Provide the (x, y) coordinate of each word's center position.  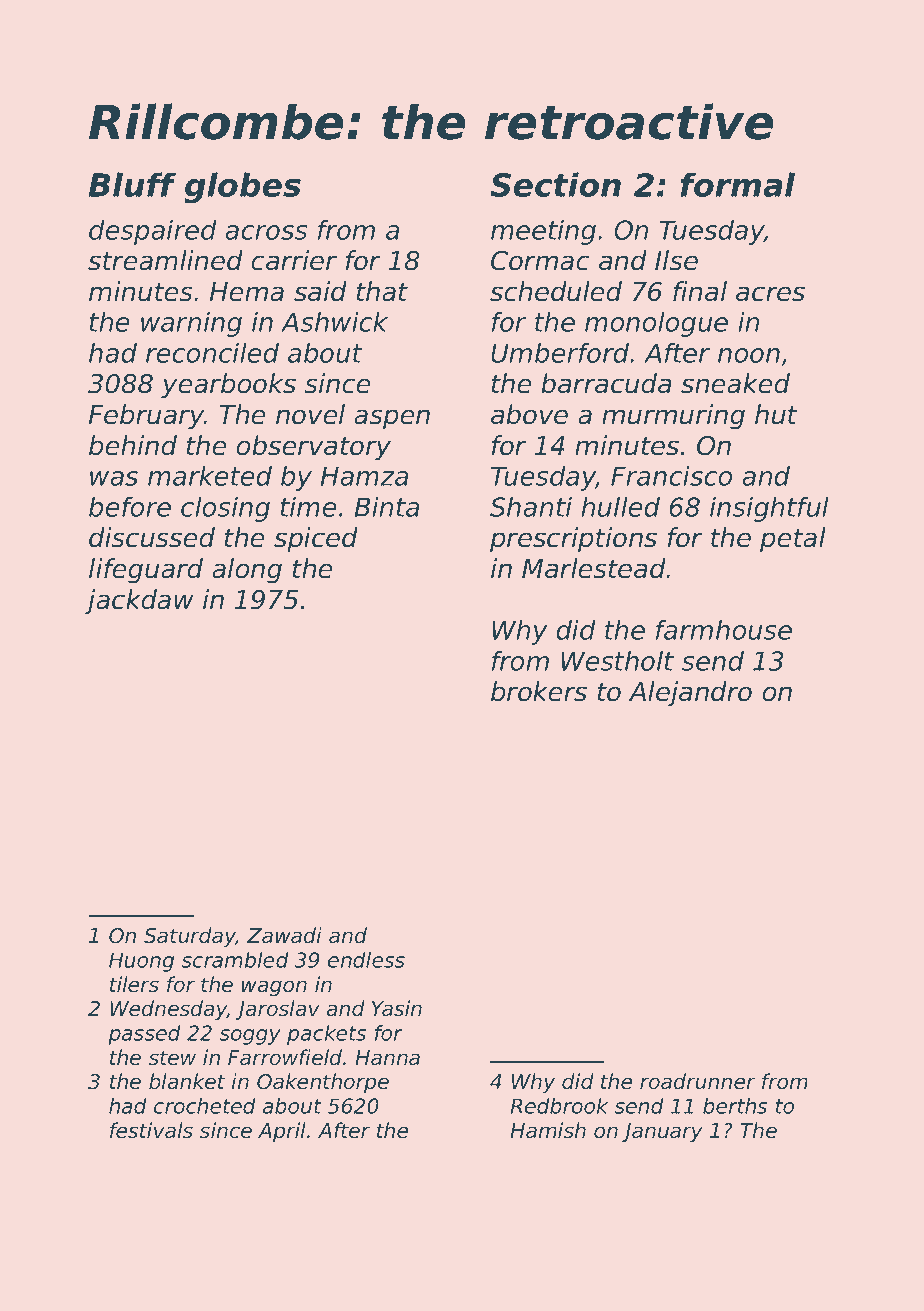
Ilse (676, 260)
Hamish (548, 1130)
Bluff (132, 184)
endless (366, 960)
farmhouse (724, 630)
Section (555, 184)
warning (191, 324)
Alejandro (690, 694)
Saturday (190, 937)
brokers (539, 691)
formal (737, 184)
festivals (151, 1130)
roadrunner (698, 1081)
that (382, 291)
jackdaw (139, 602)
